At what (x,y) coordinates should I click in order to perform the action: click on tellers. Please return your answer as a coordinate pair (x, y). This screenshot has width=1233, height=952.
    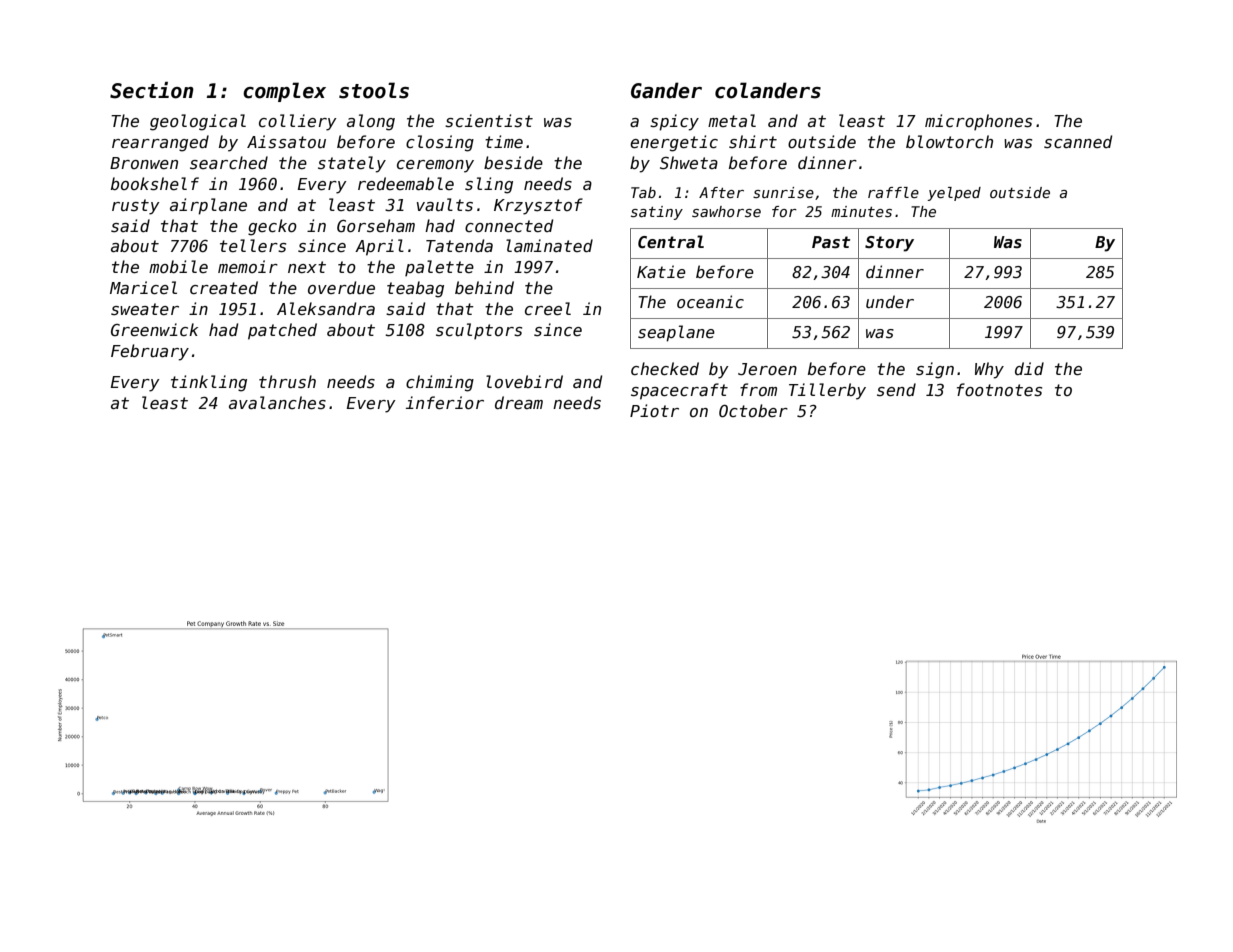
    Looking at the image, I should click on (253, 246).
